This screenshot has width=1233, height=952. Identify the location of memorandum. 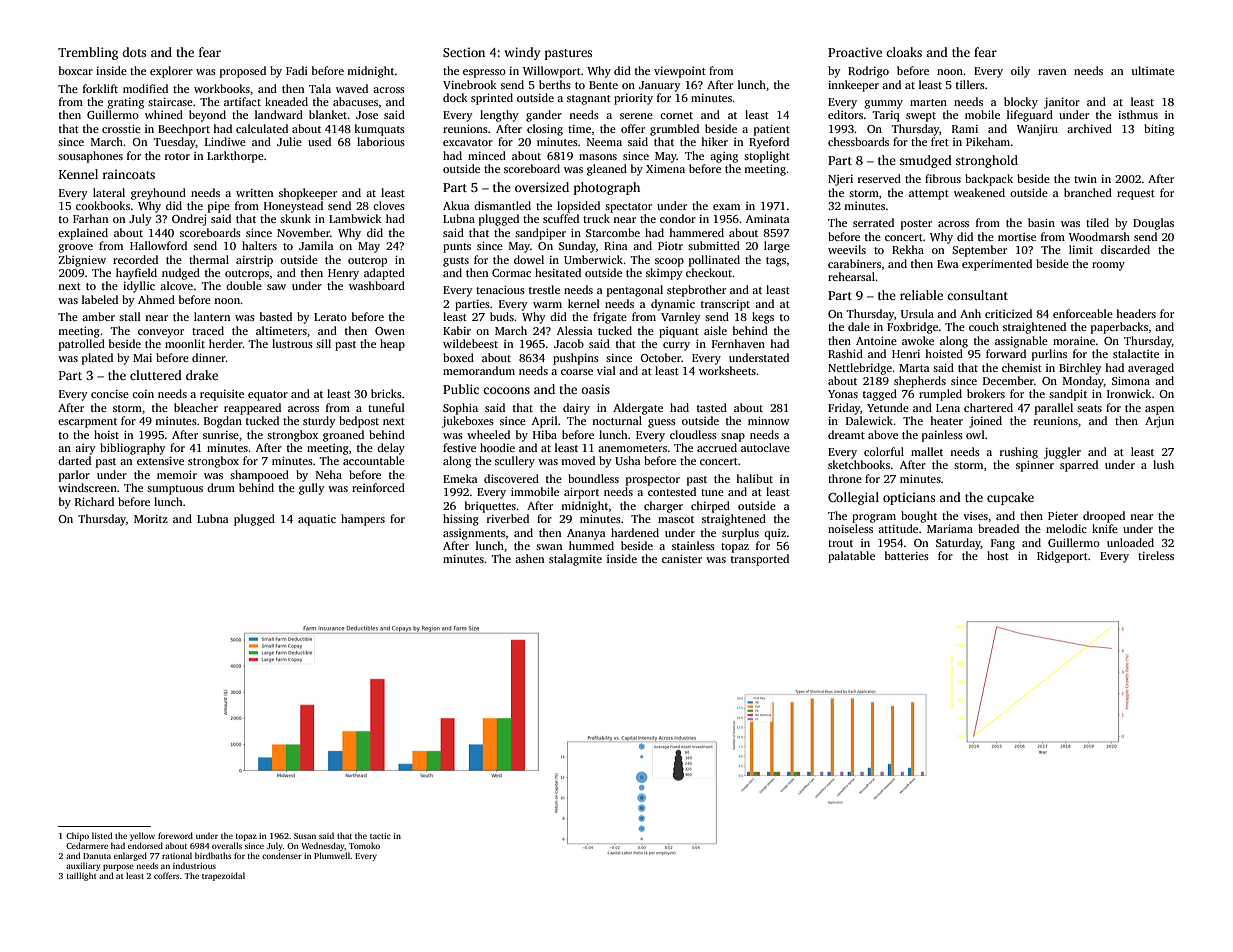
(479, 370).
